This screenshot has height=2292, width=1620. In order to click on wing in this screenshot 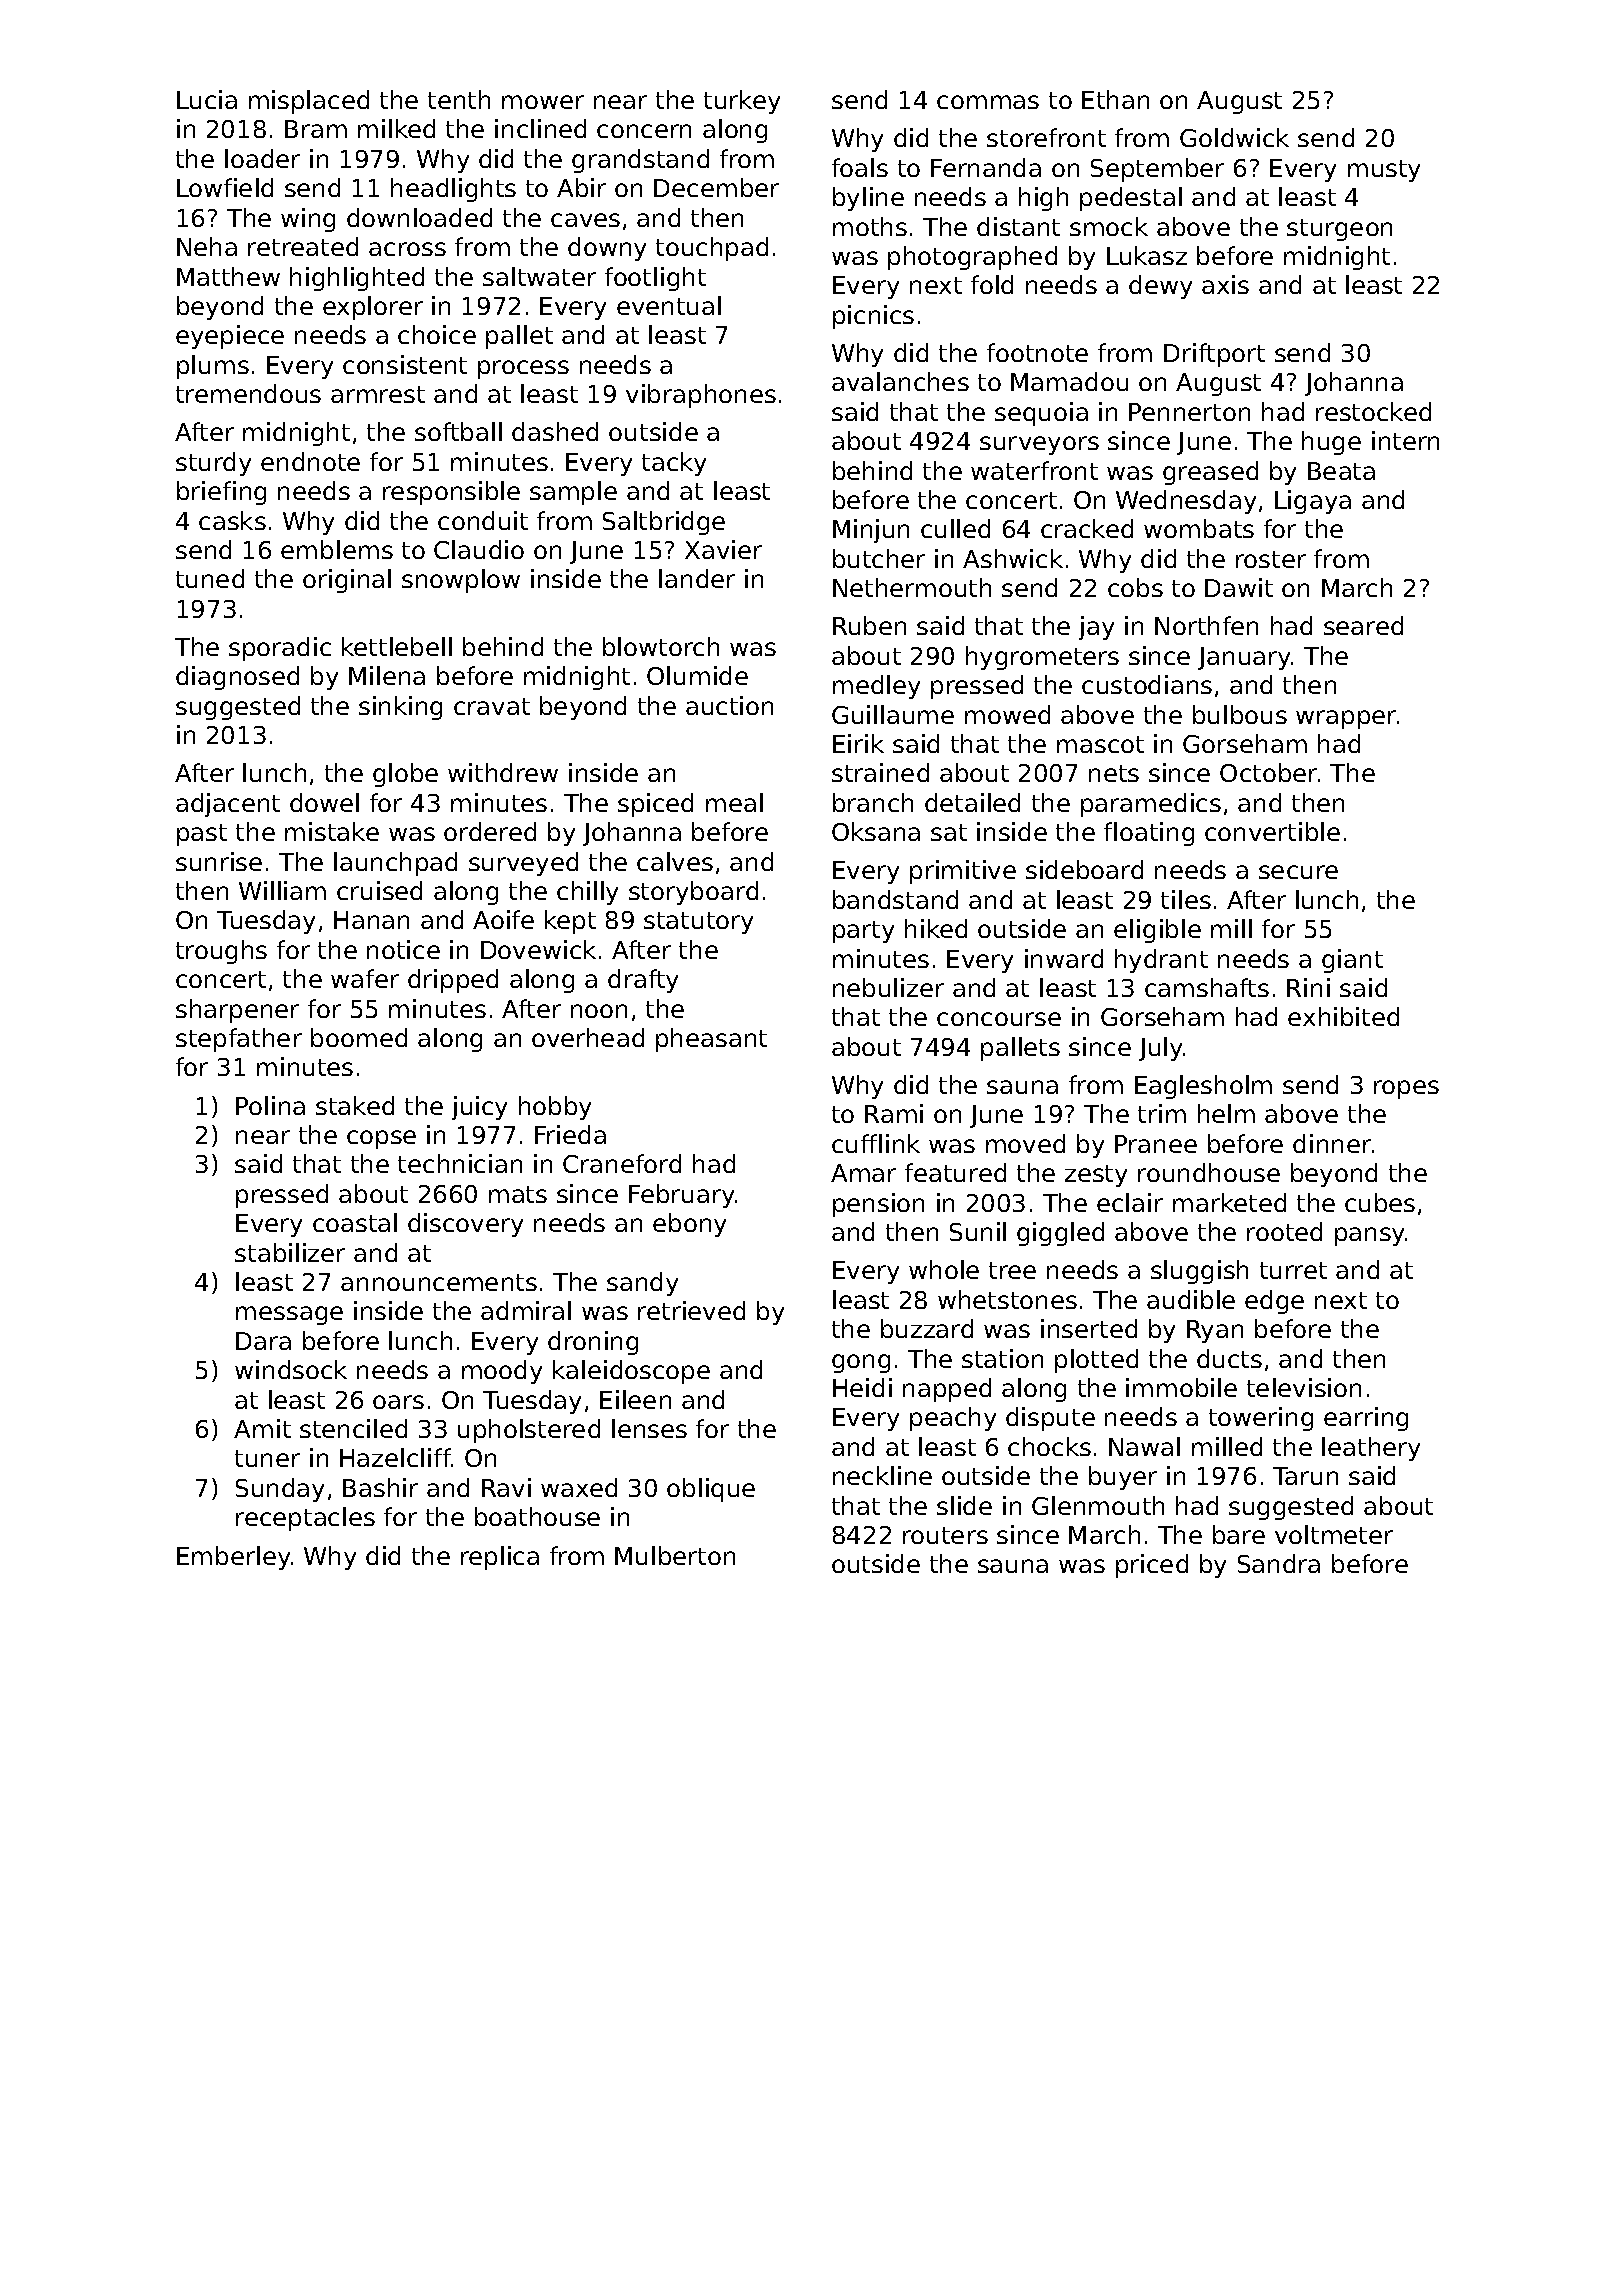, I will do `click(308, 220)`.
